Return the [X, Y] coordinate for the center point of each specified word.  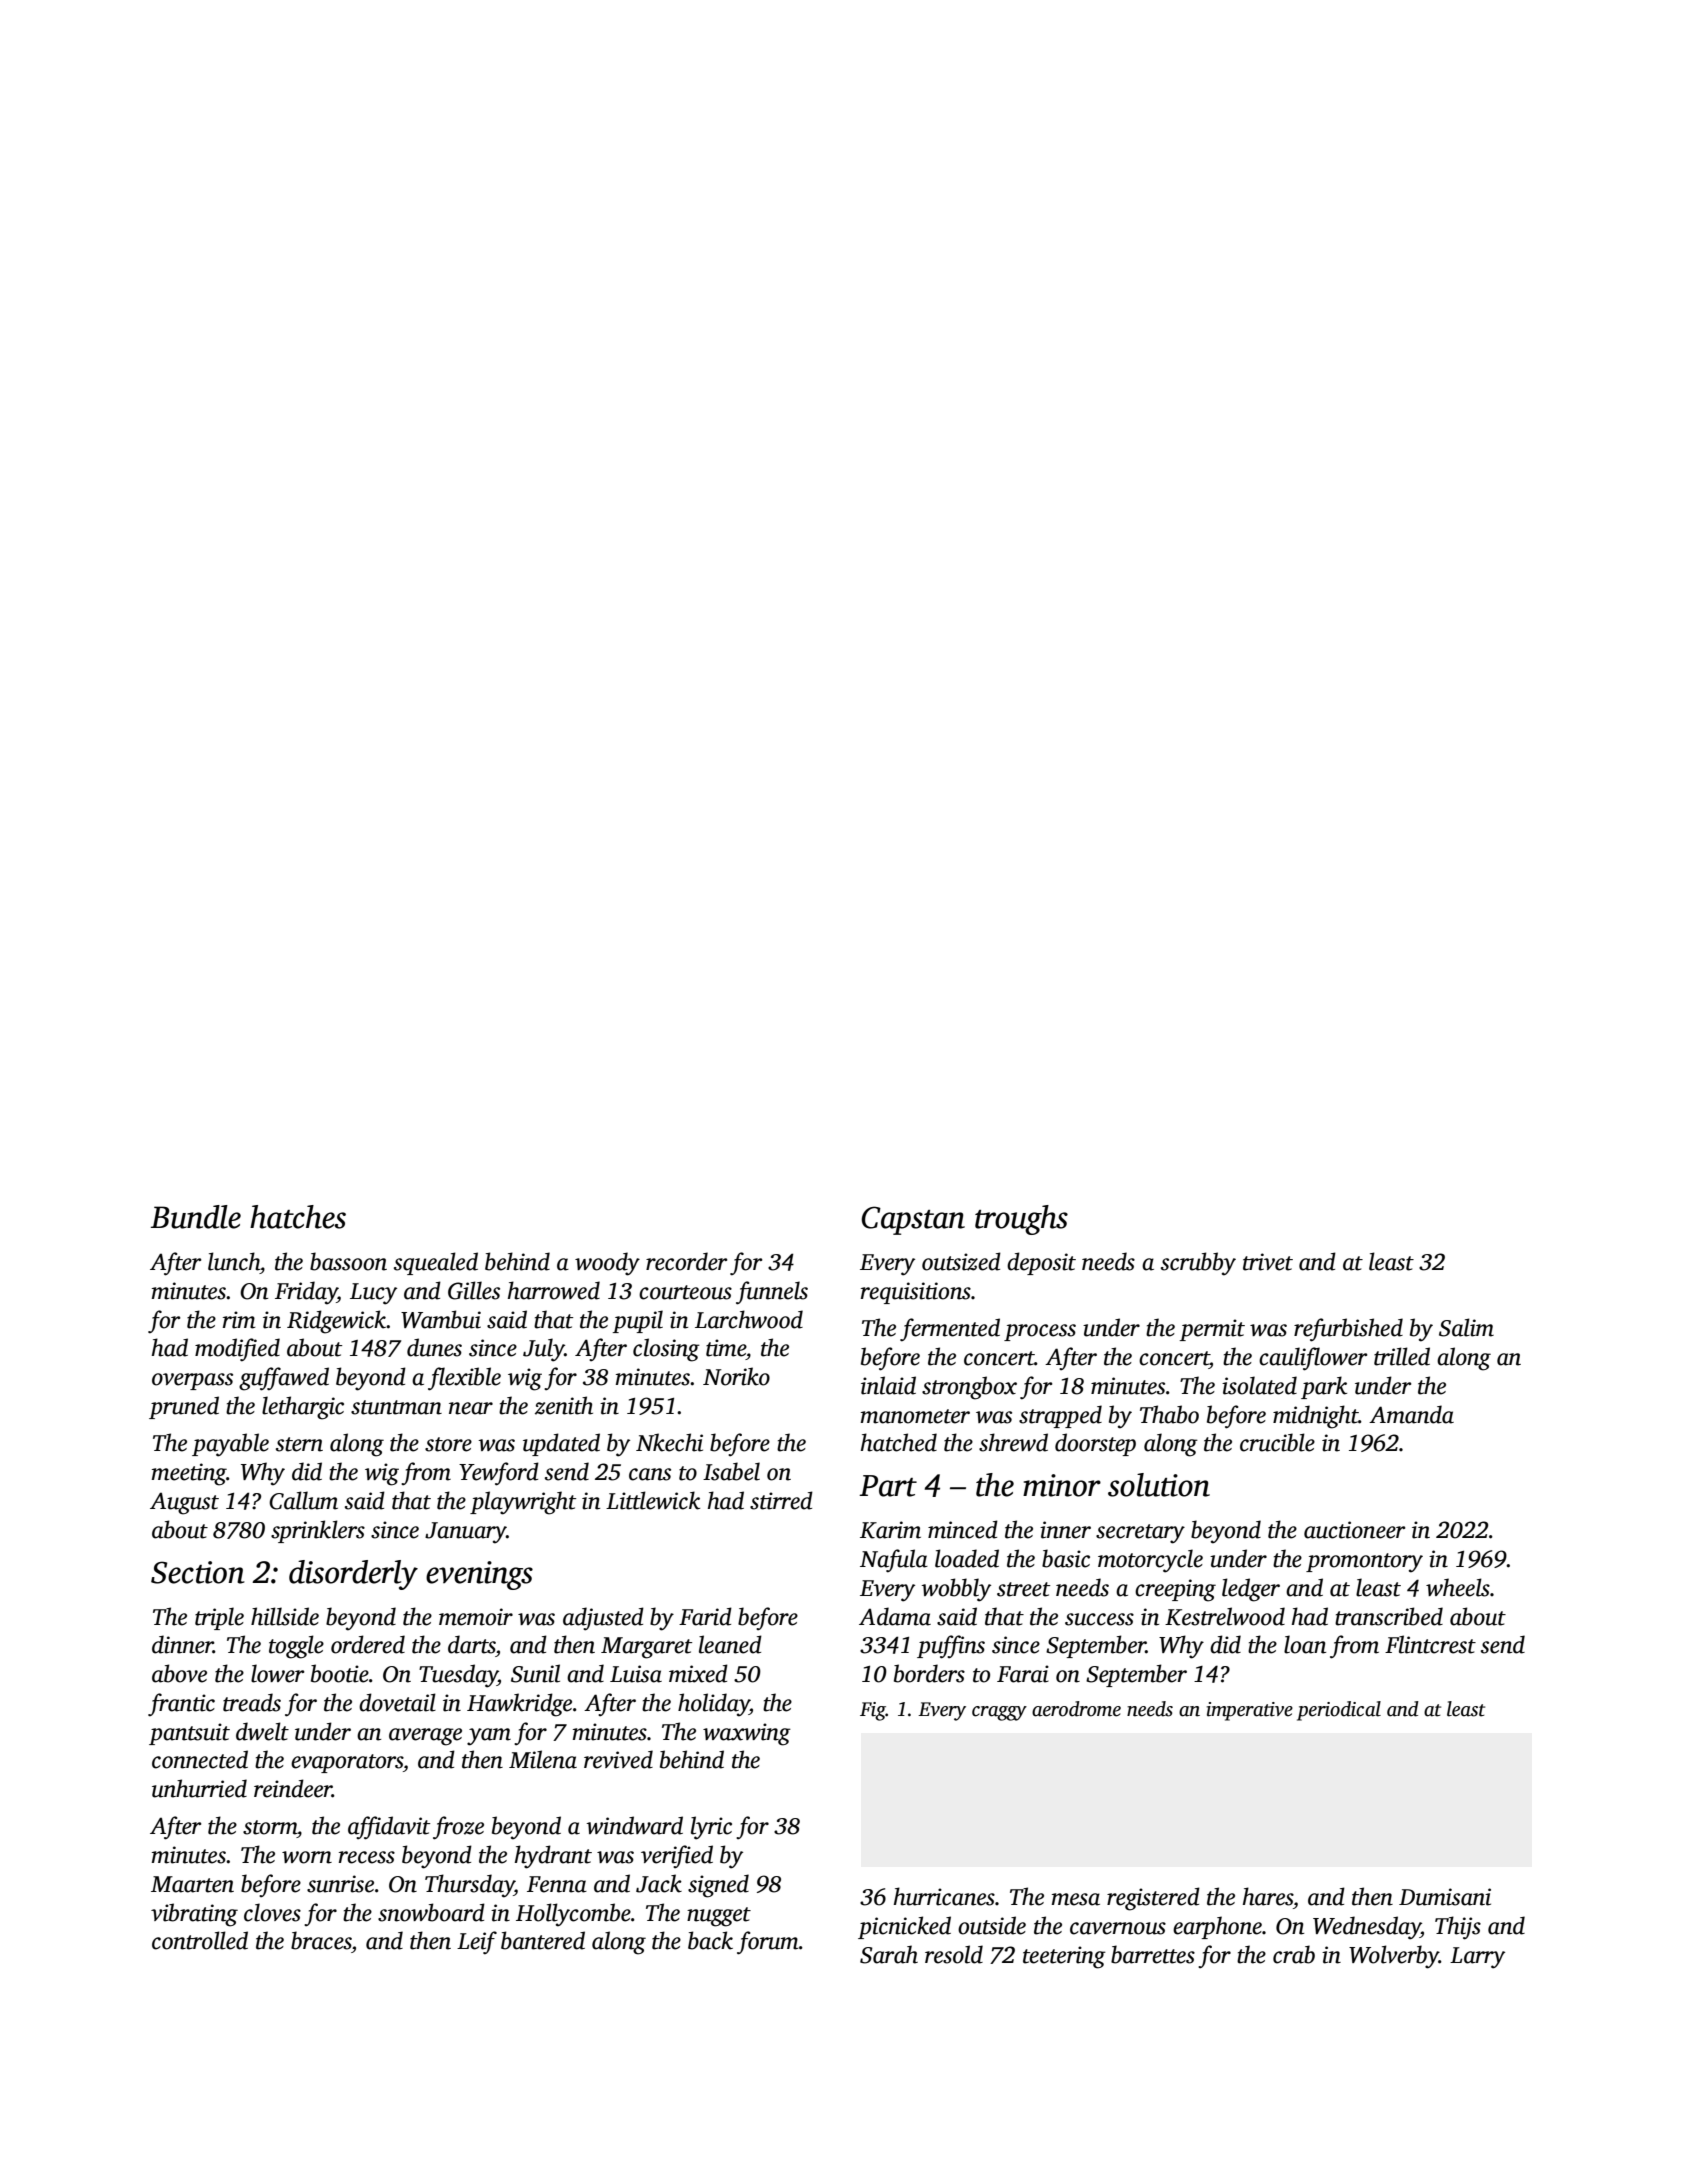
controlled [200, 1940]
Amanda [1411, 1414]
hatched [899, 1442]
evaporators [347, 1763]
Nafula [894, 1561]
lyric [711, 1828]
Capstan [913, 1220]
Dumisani [1445, 1897]
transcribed [1389, 1616]
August [184, 1503]
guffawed [284, 1379]
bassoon [348, 1261]
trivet [1268, 1262]
